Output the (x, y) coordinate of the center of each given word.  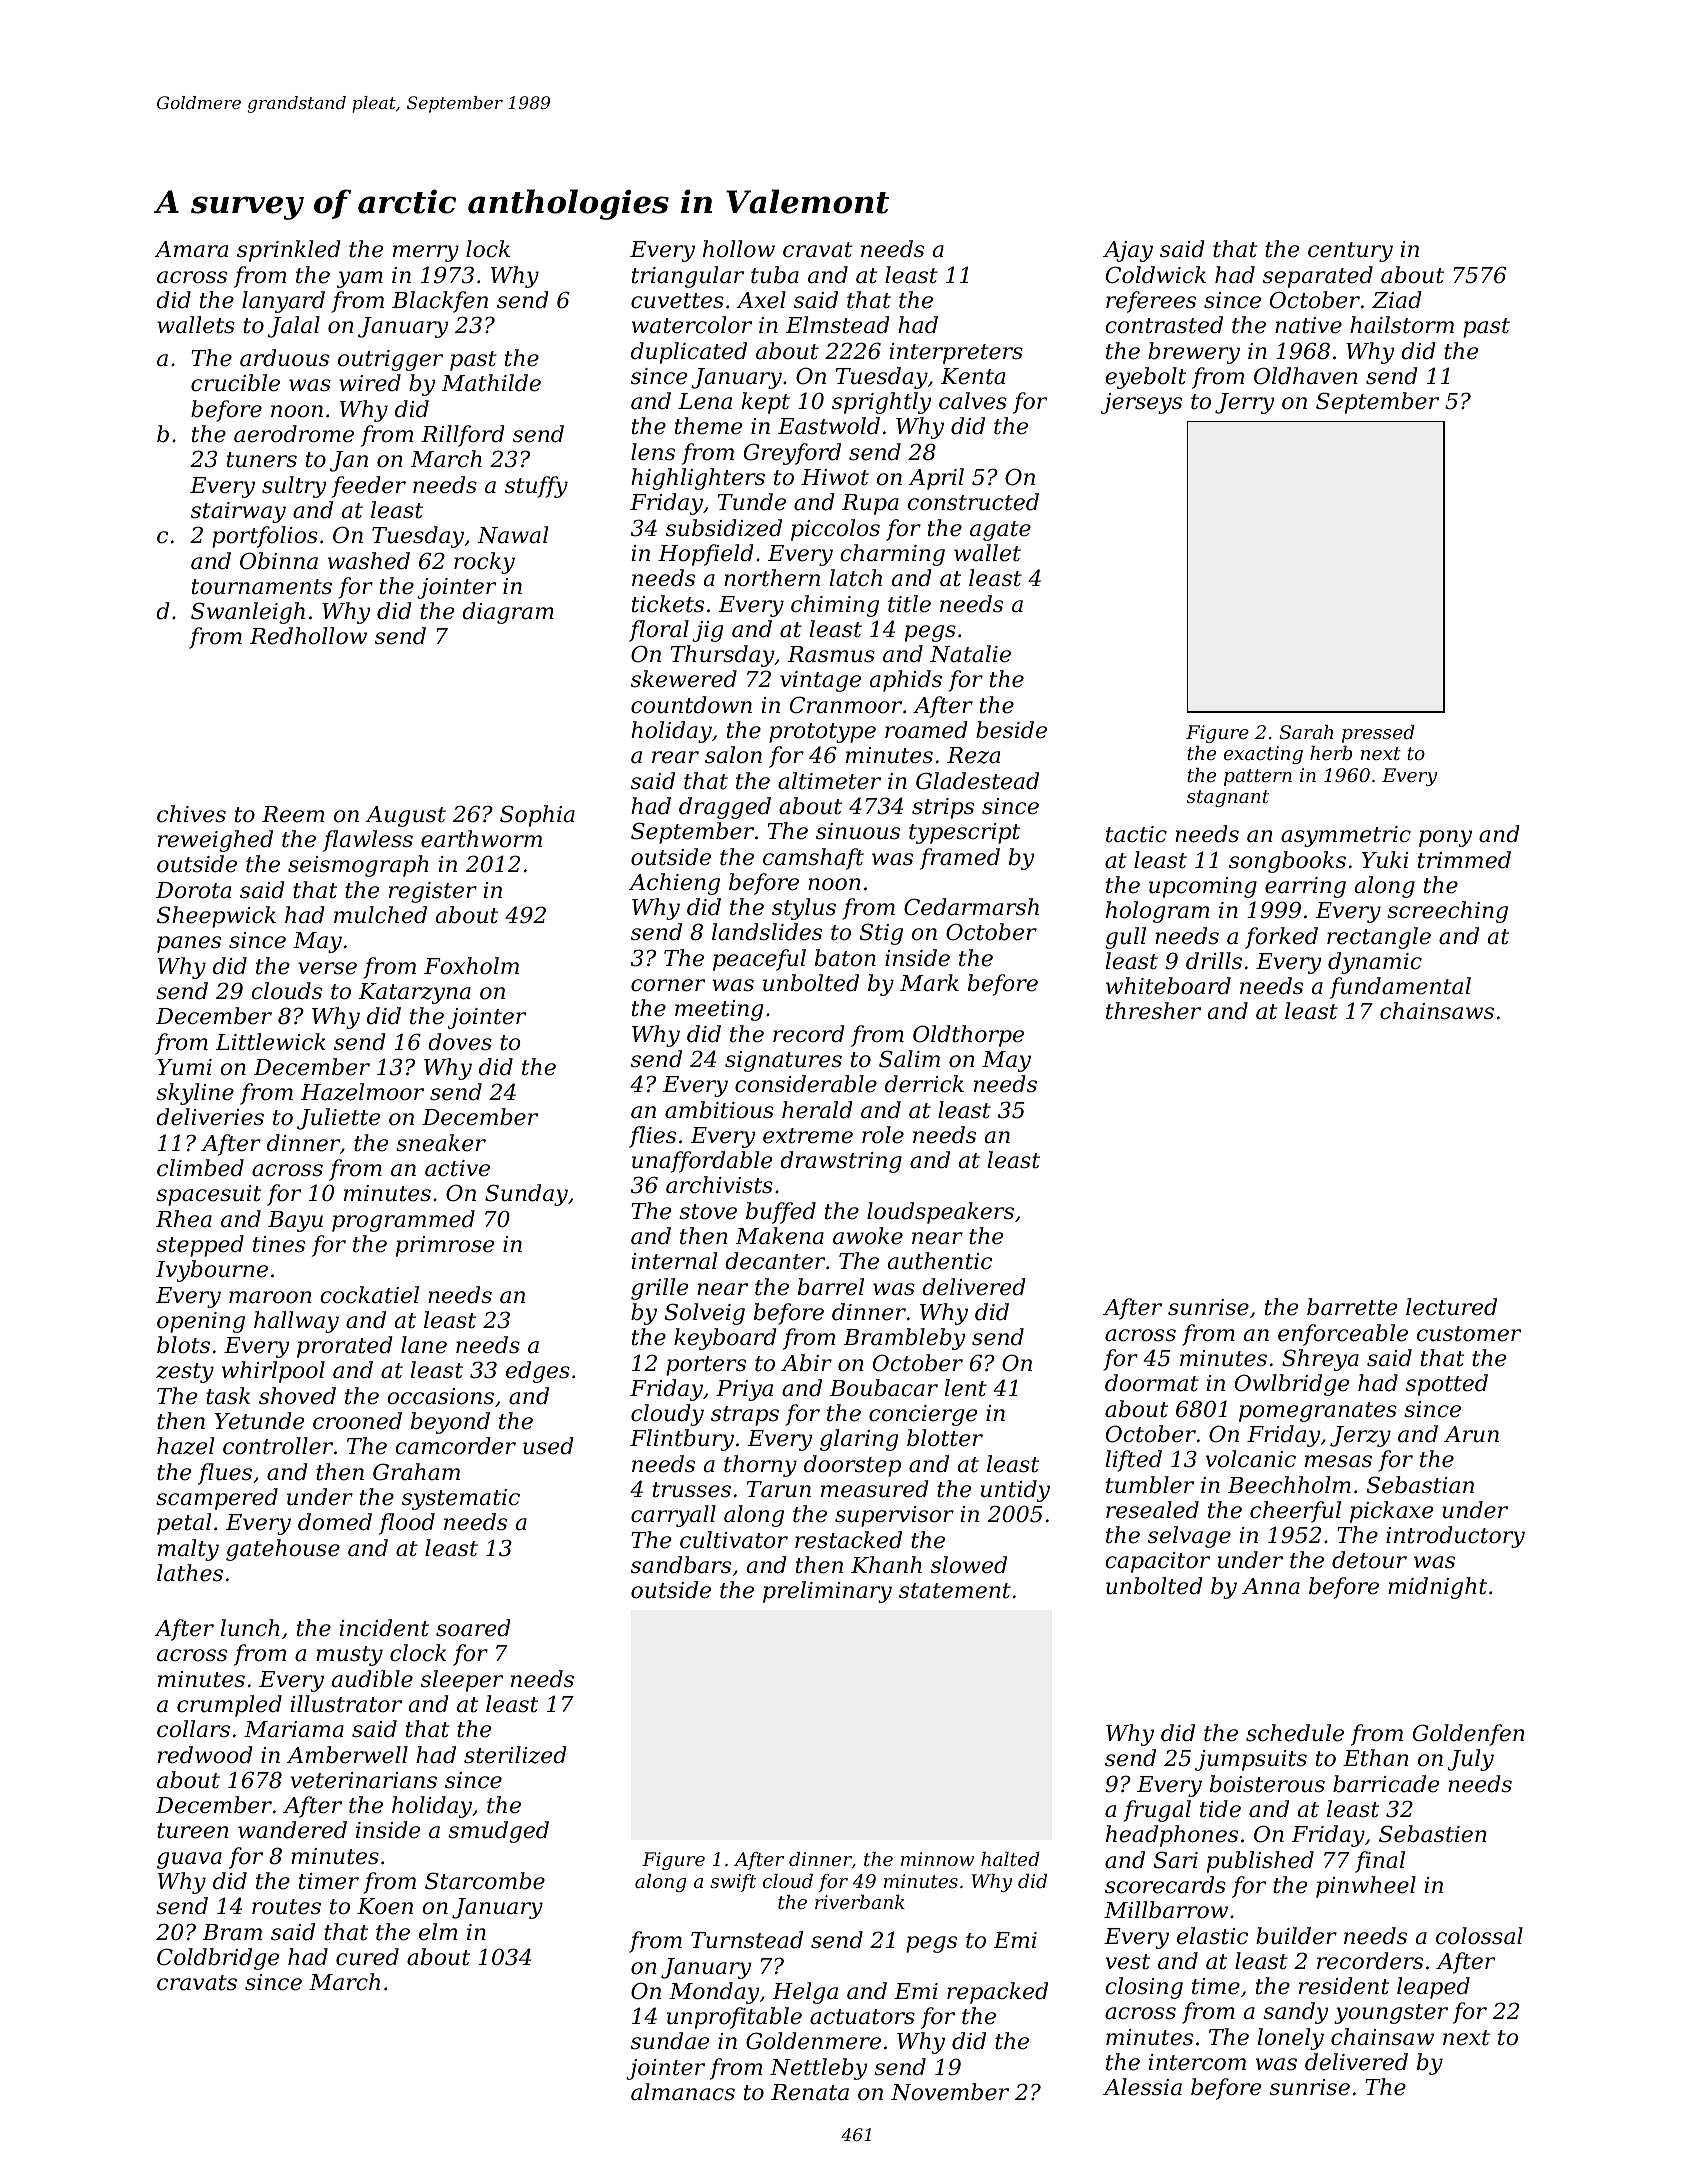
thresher (1153, 1011)
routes (286, 1907)
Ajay (1128, 251)
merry (426, 253)
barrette (1352, 1307)
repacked (997, 1993)
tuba (775, 275)
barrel (831, 1287)
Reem (293, 814)
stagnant (1228, 798)
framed (960, 859)
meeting (719, 1010)
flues (225, 1474)
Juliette (338, 1119)
